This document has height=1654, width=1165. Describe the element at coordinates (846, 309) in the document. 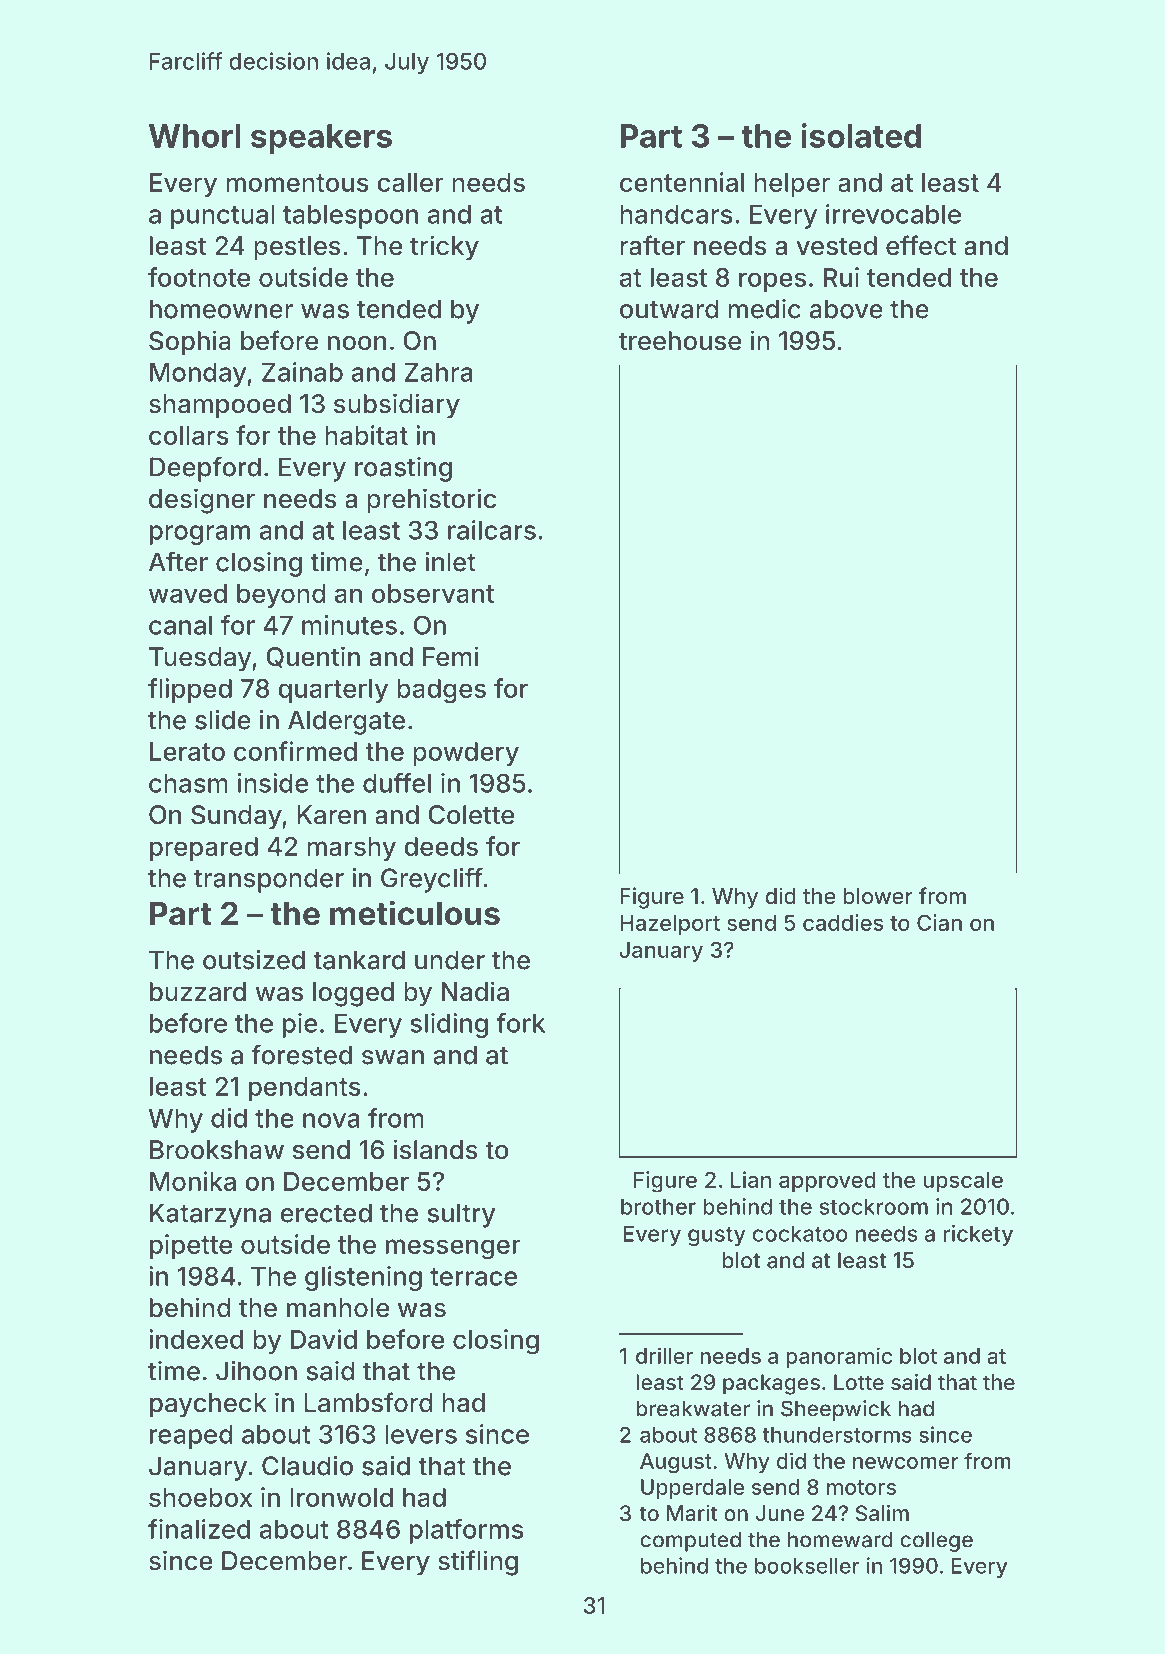

I see `above` at that location.
